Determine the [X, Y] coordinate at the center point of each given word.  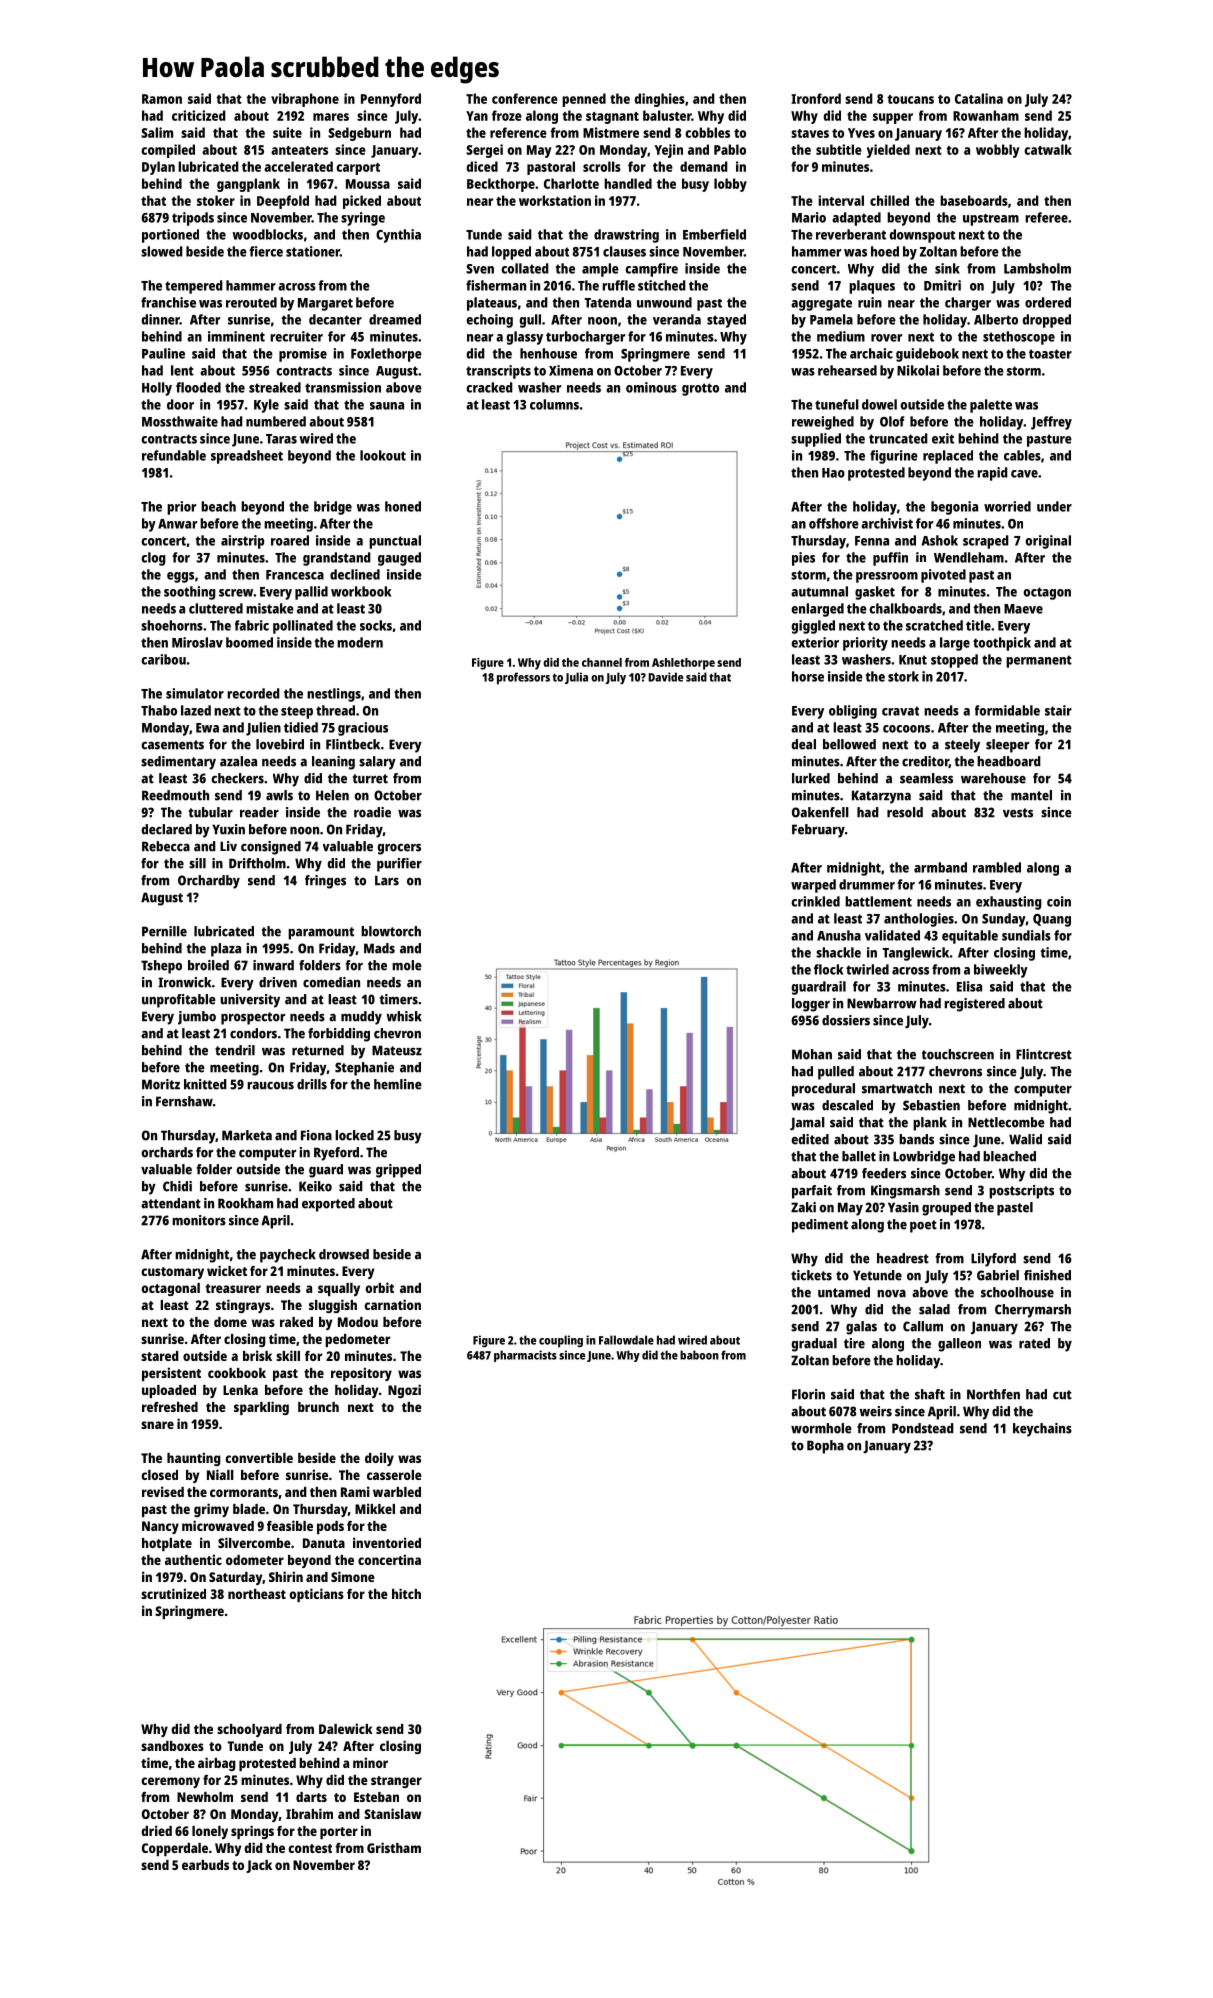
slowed [162, 251]
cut [1062, 1395]
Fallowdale [626, 1340]
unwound [664, 302]
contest [310, 1848]
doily [379, 1459]
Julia [576, 678]
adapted [856, 219]
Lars [387, 880]
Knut [913, 660]
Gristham [394, 1847]
